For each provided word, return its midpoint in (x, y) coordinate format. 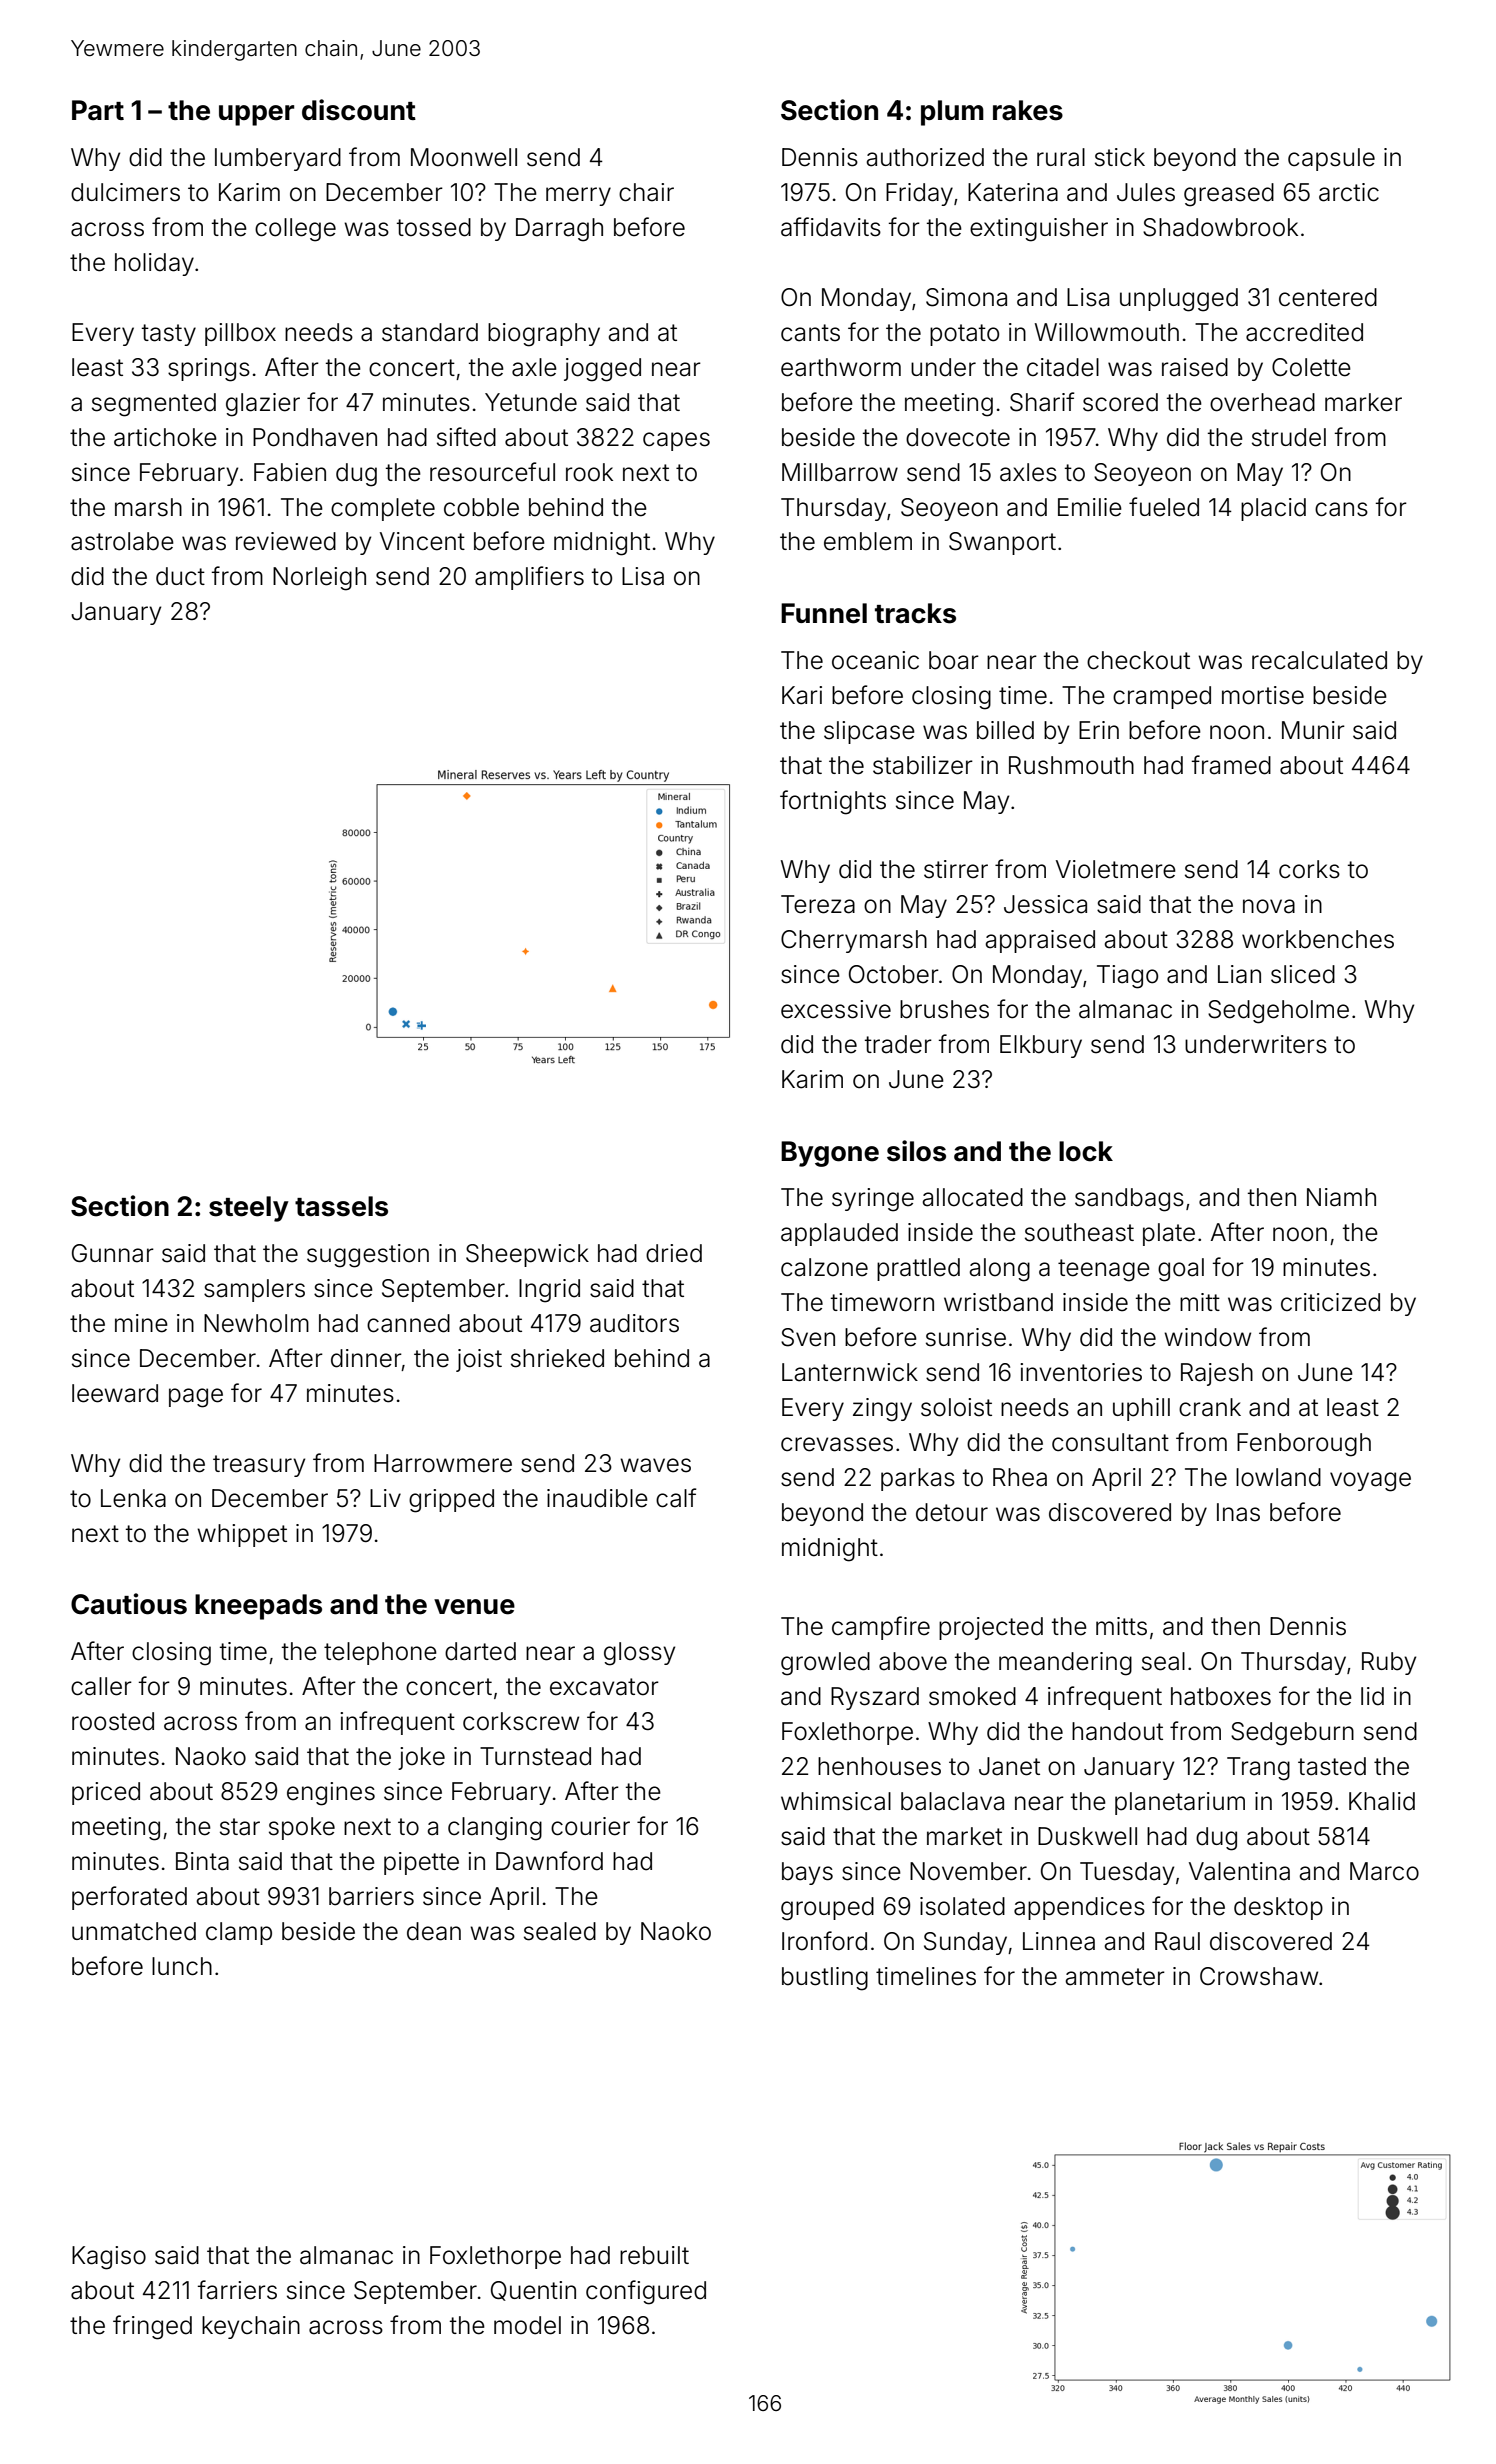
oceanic (875, 660)
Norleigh (319, 579)
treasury (259, 1466)
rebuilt (654, 2255)
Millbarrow (840, 472)
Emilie (1090, 507)
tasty (169, 335)
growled (825, 1664)
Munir (1313, 730)
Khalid (1382, 1801)
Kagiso (109, 2258)
